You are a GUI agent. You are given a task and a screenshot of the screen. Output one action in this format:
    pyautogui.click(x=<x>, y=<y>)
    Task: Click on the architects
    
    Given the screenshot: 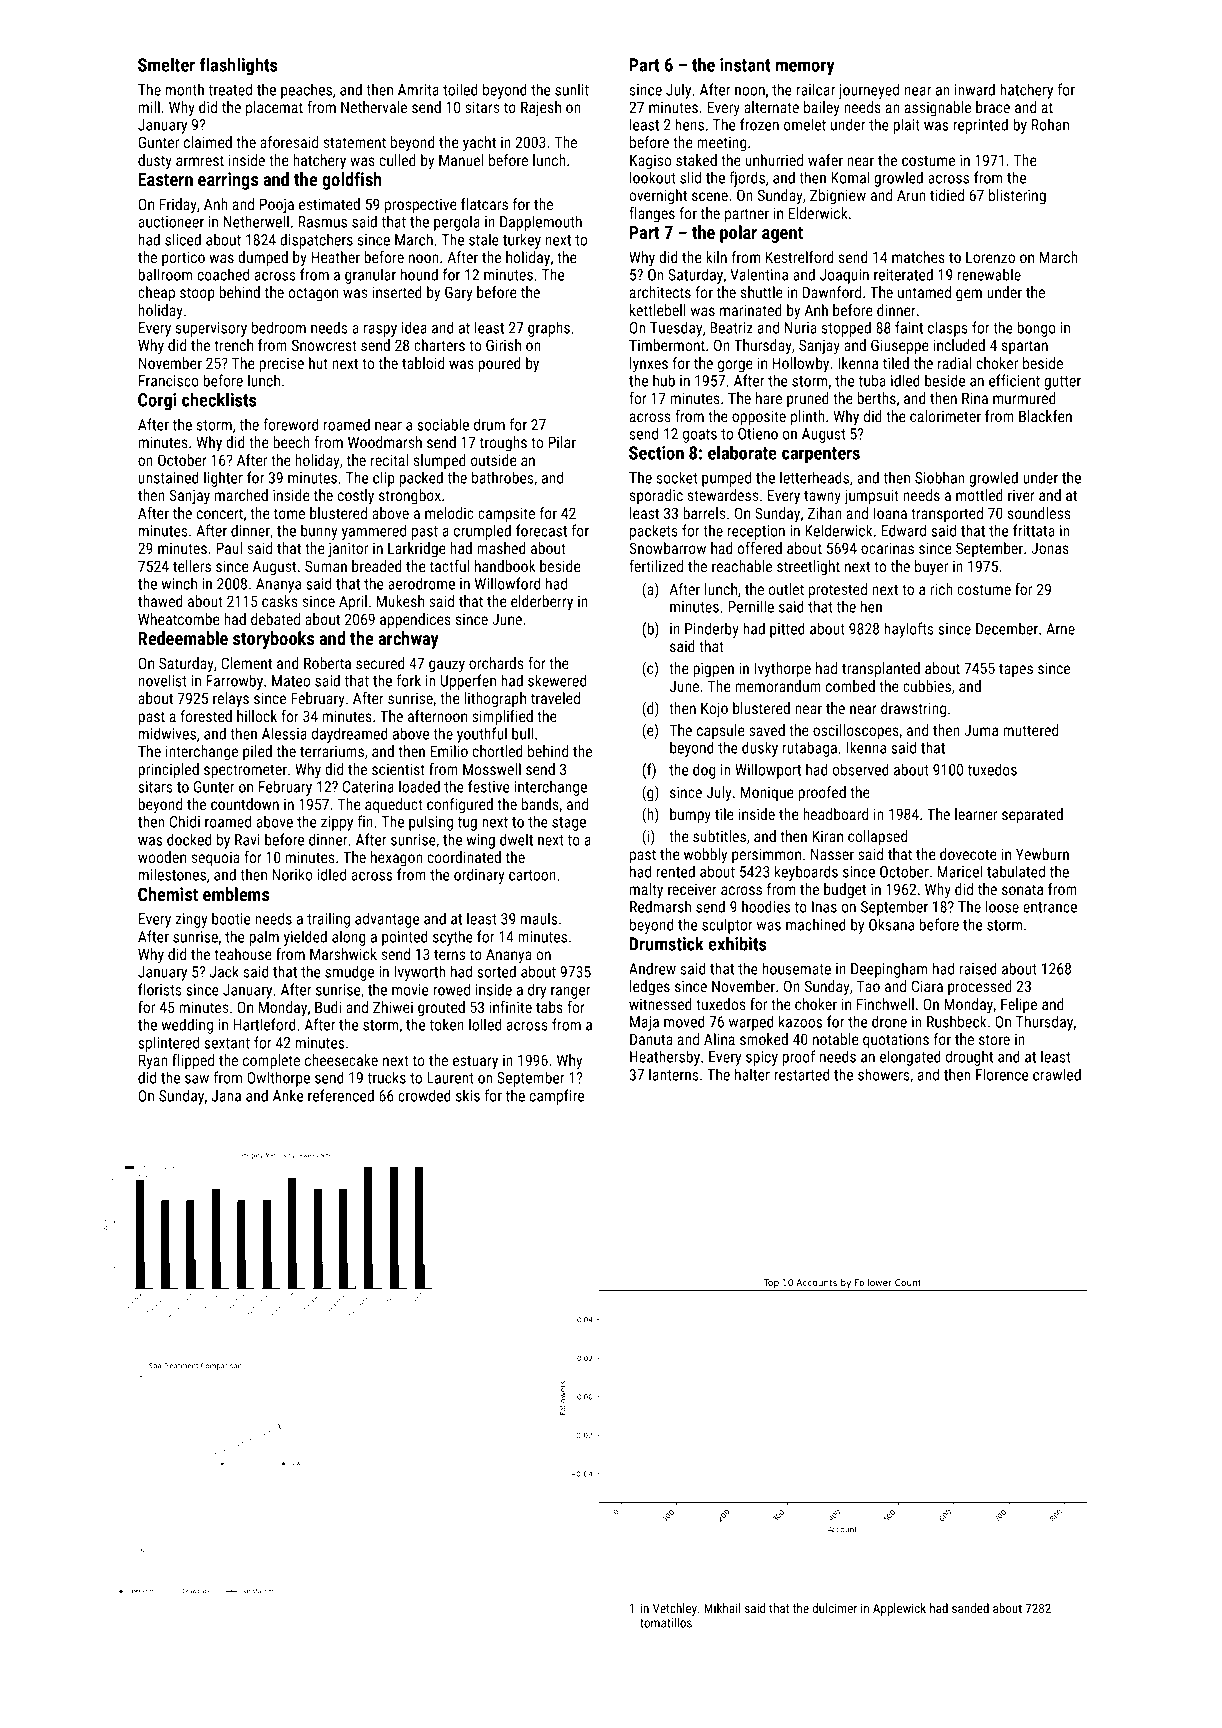 What is the action you would take?
    pyautogui.click(x=660, y=292)
